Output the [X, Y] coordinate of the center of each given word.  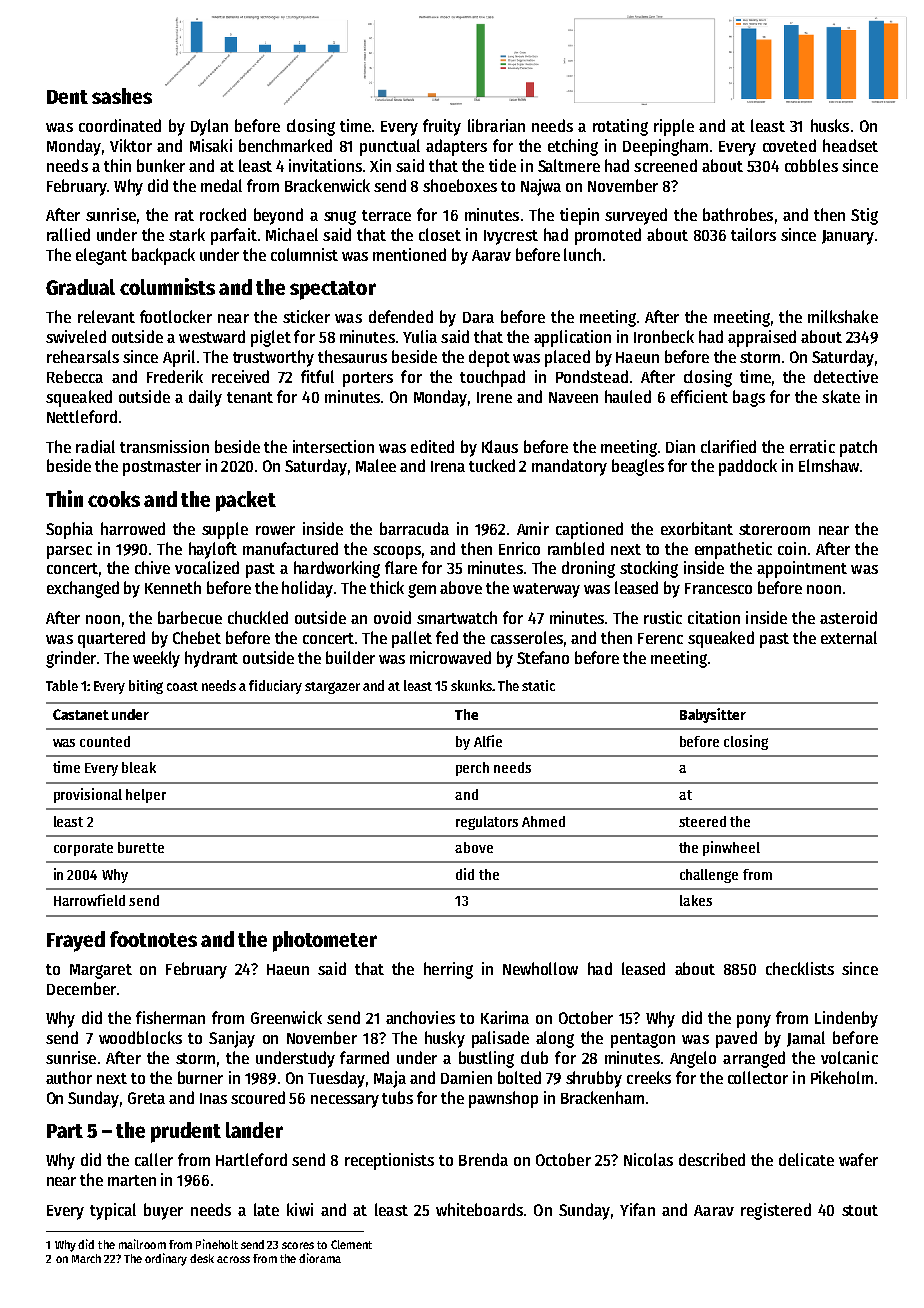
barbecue [190, 617]
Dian [680, 446]
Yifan [637, 1209]
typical [113, 1211]
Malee [376, 465]
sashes [122, 96]
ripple [674, 127]
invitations [325, 165]
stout [860, 1210]
